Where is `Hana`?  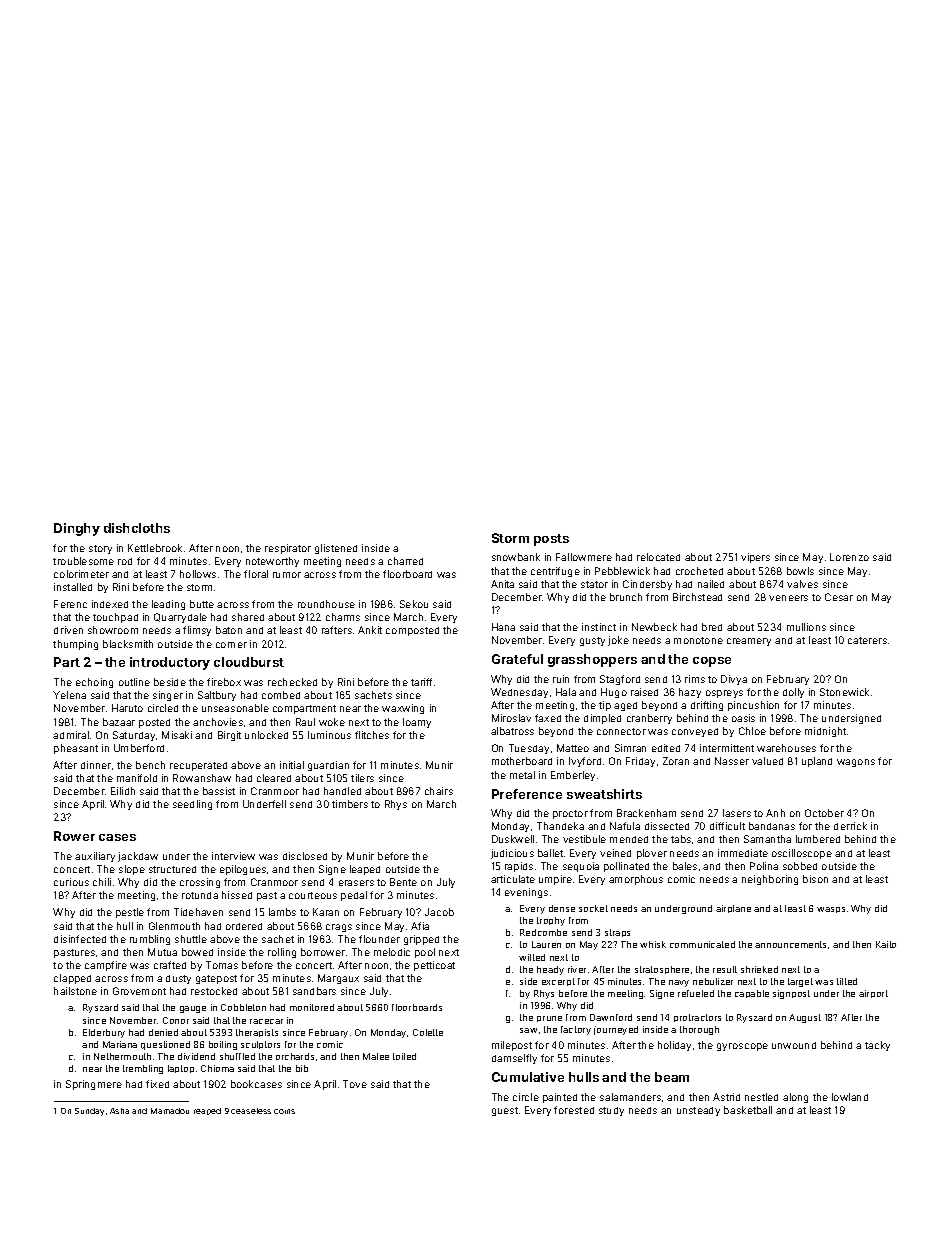
Hana is located at coordinates (503, 627).
